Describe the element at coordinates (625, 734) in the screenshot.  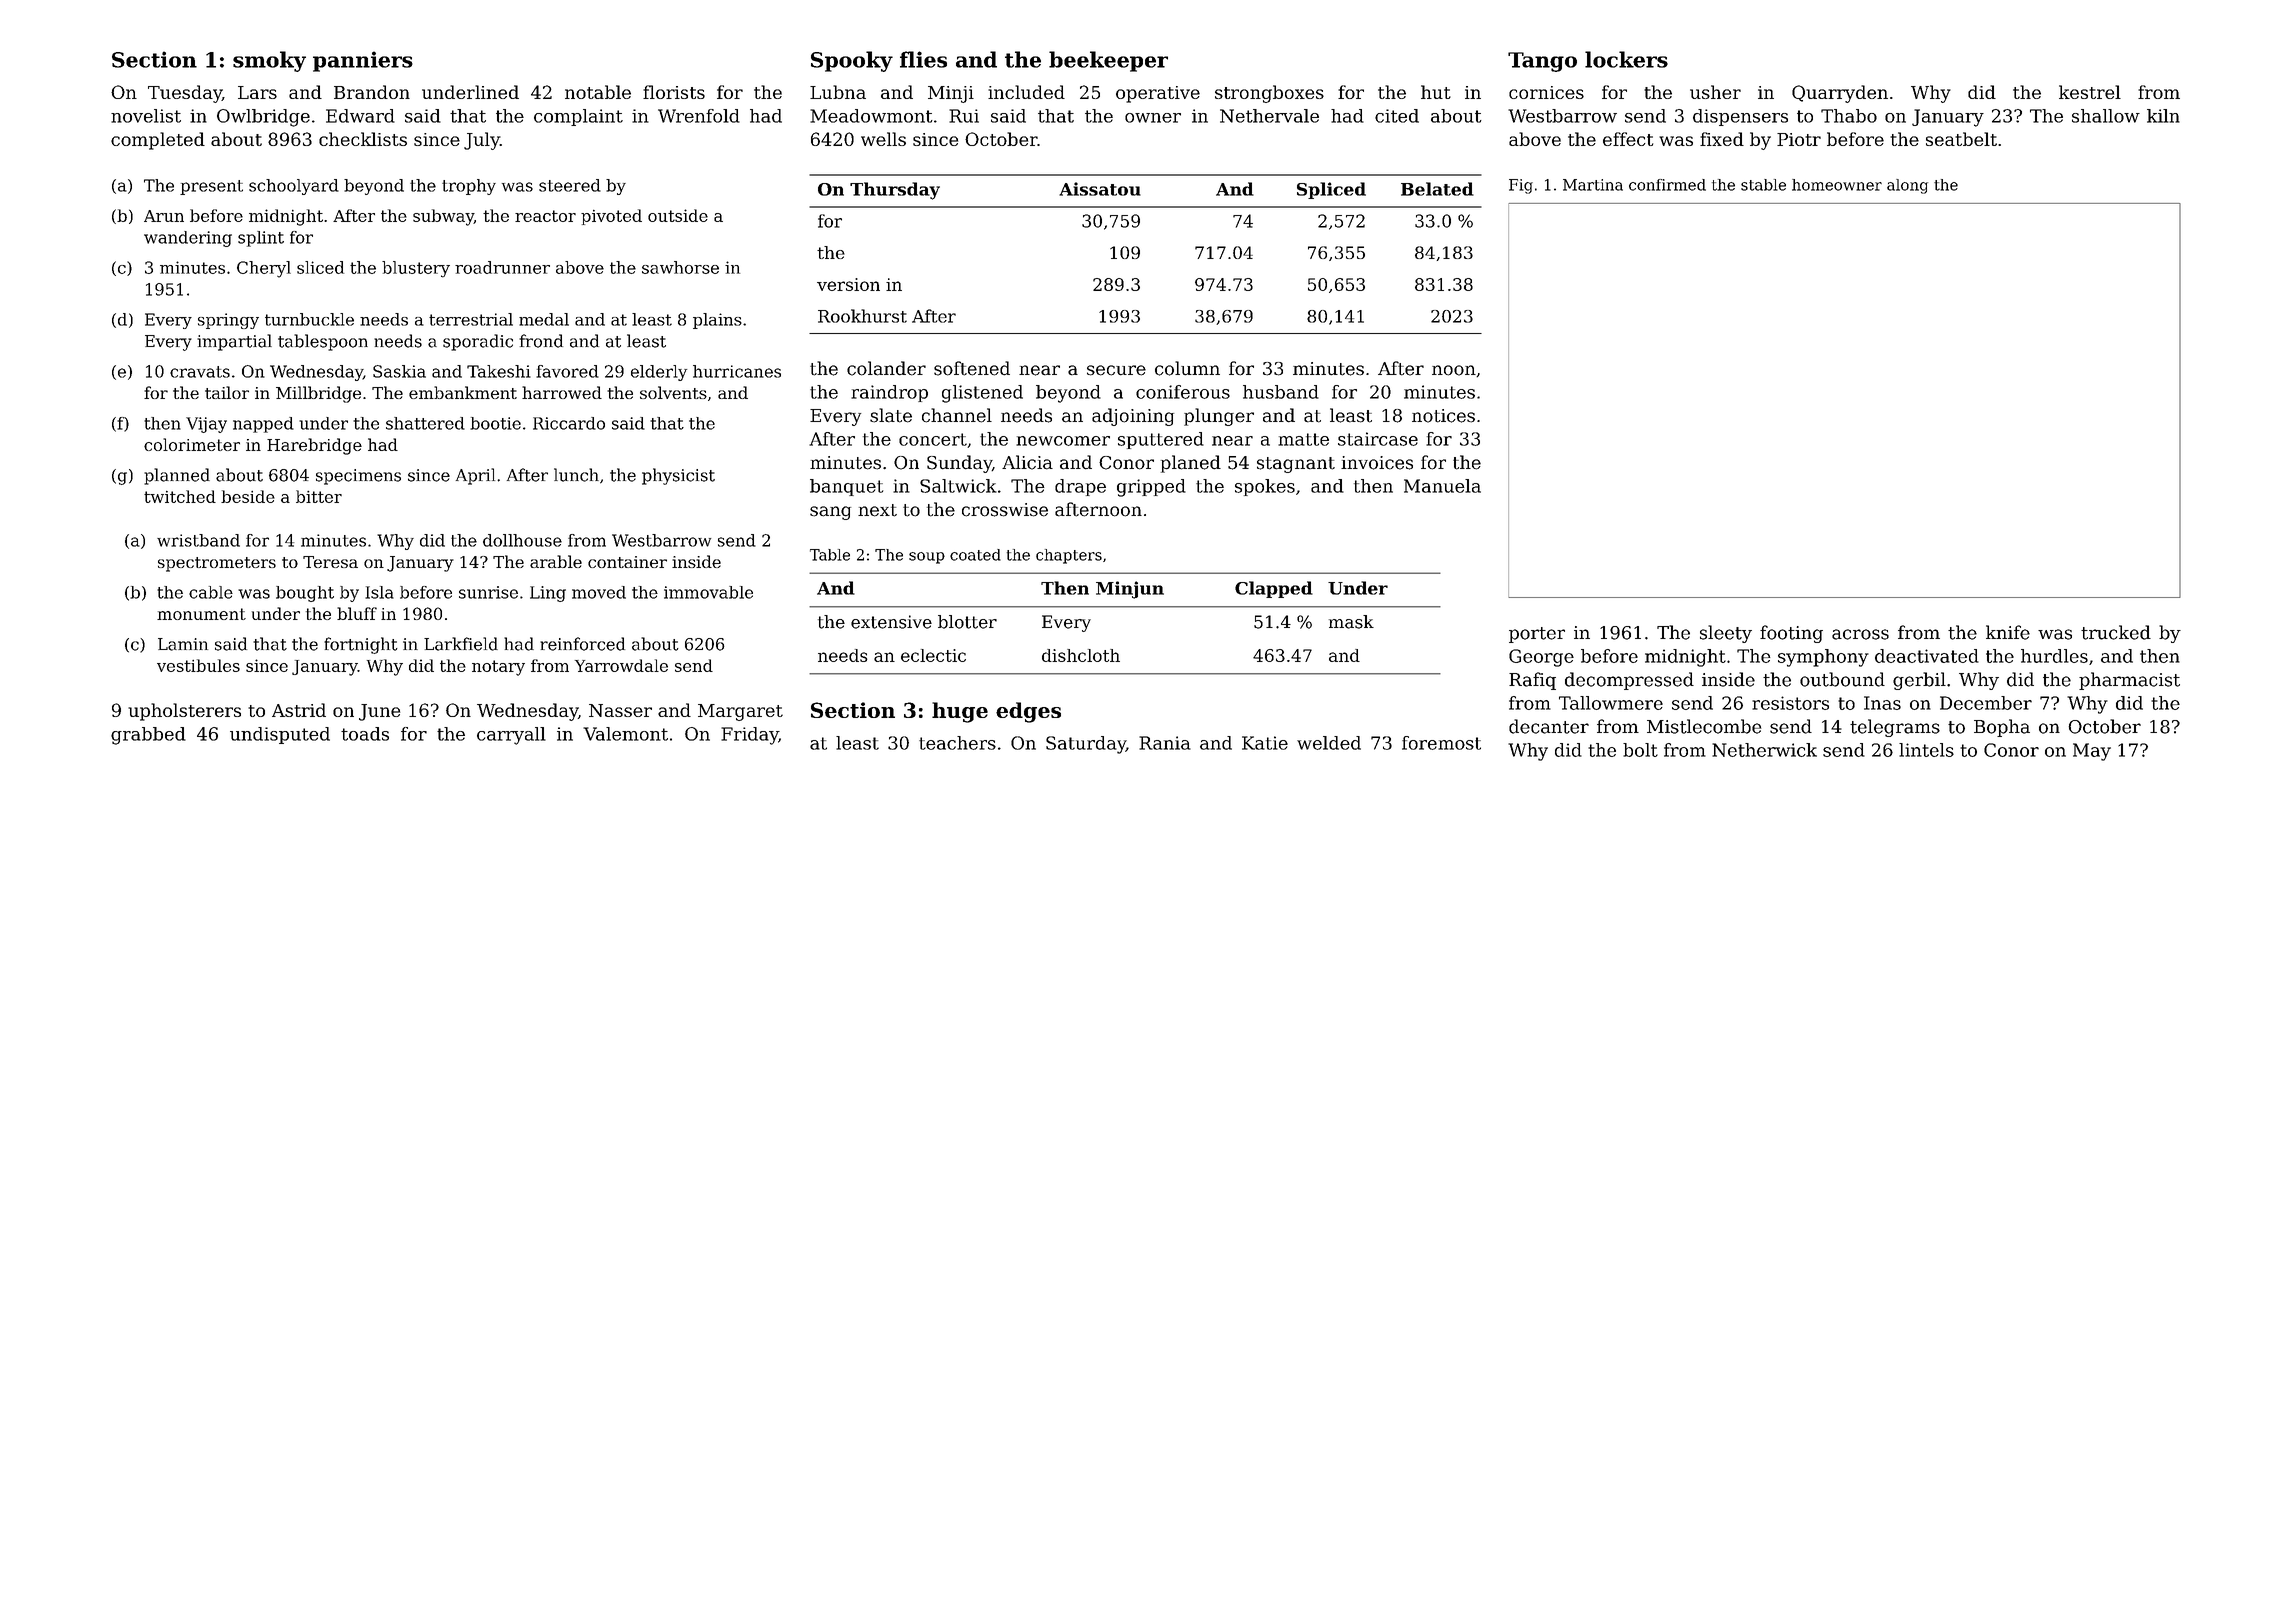
I see `Valemont` at that location.
